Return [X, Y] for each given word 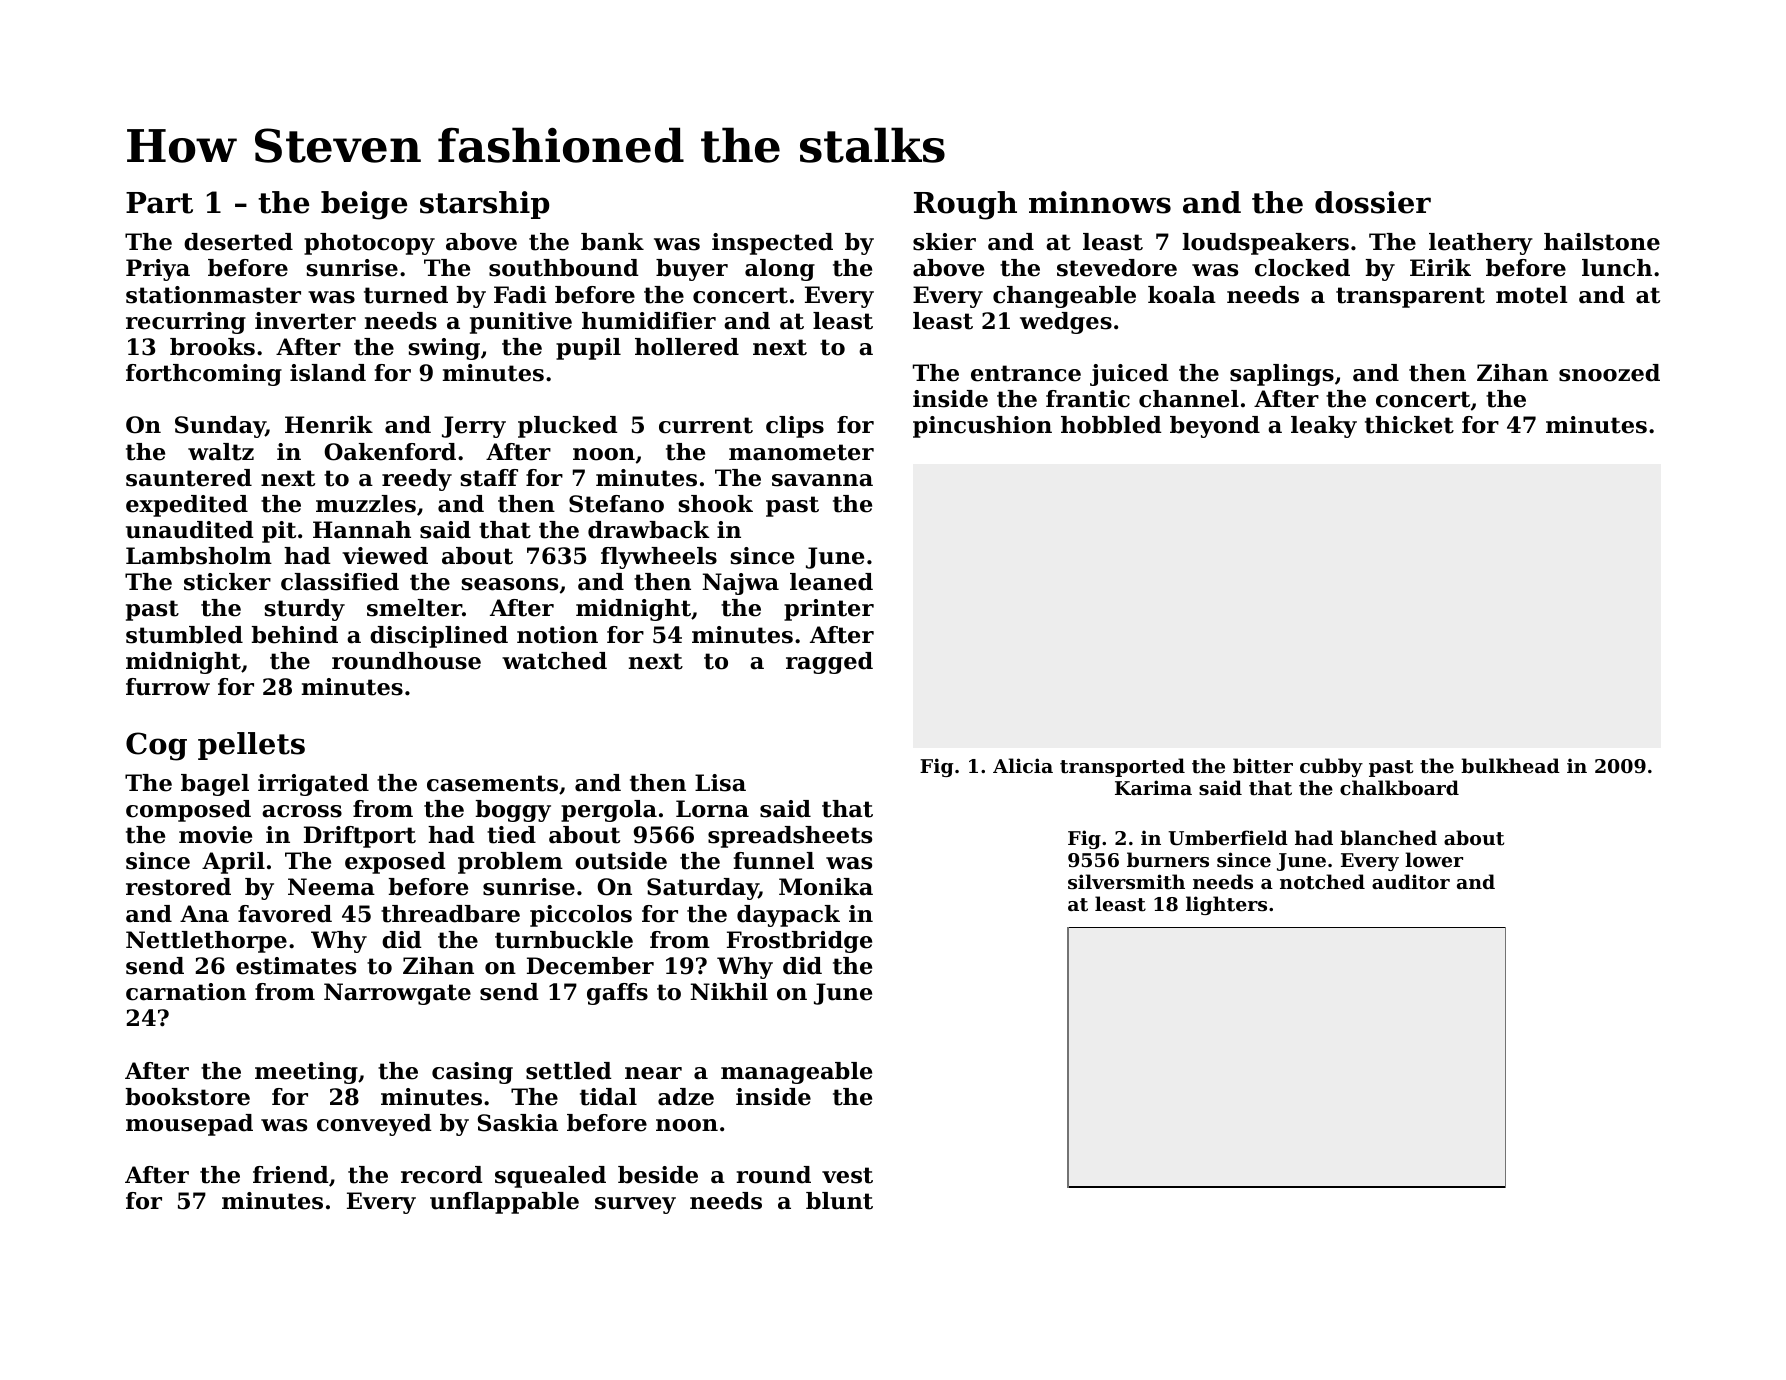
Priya [158, 270]
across [302, 811]
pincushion [982, 427]
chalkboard [1399, 787]
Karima [1153, 787]
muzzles [366, 504]
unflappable [504, 1203]
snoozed [1609, 373]
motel [1532, 295]
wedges [1066, 323]
